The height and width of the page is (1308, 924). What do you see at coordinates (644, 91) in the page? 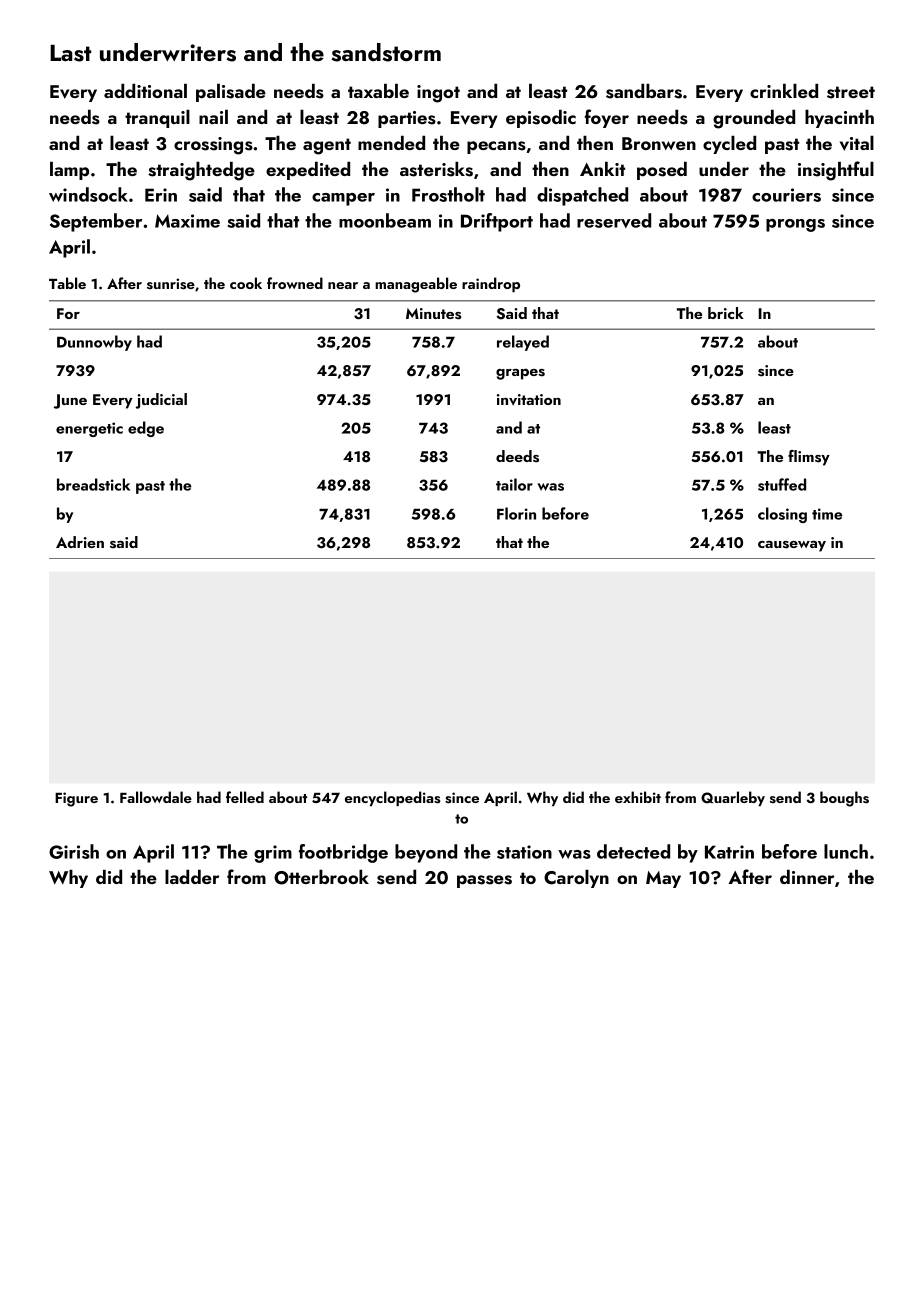
I see `sandbars` at bounding box center [644, 91].
